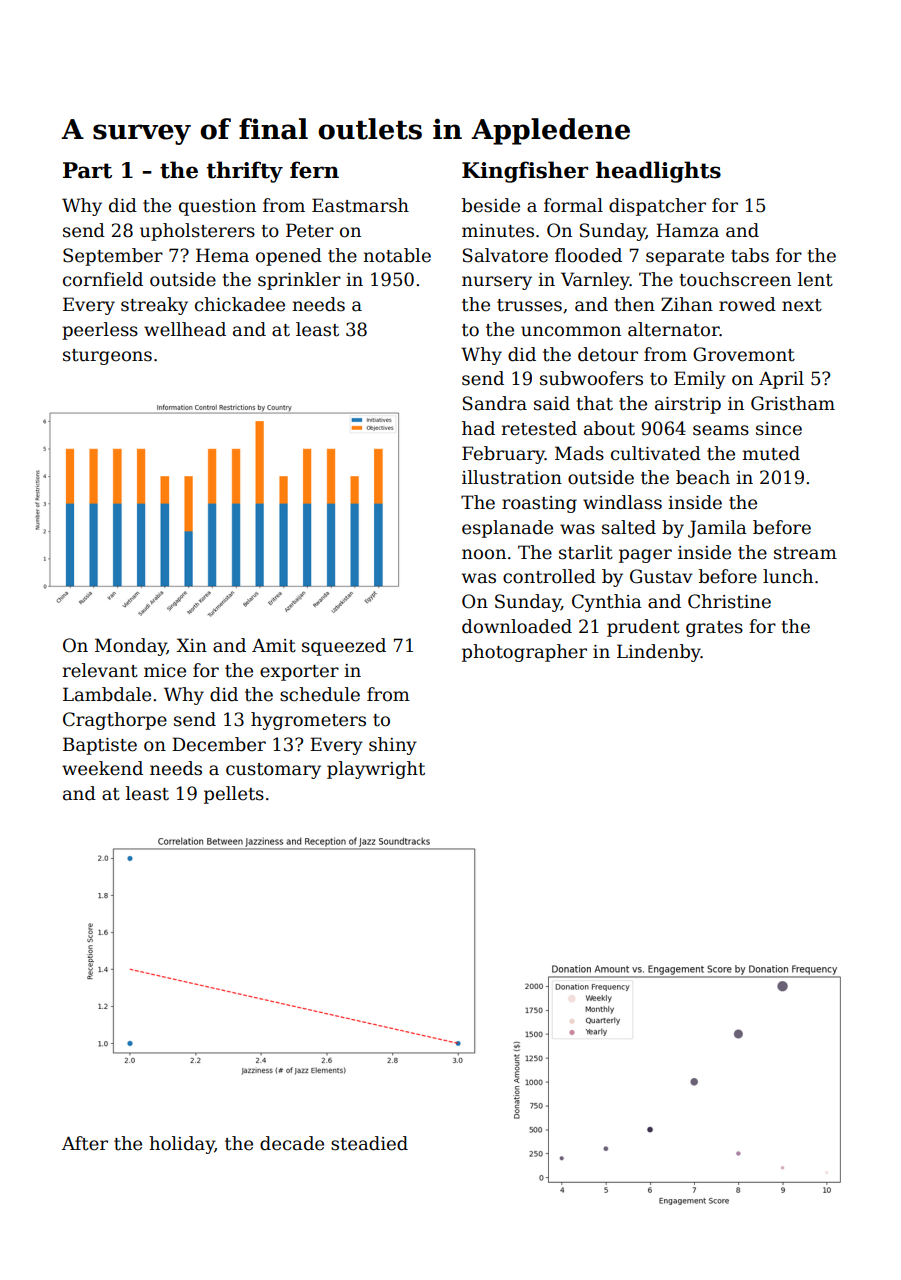 Image resolution: width=901 pixels, height=1280 pixels. Describe the element at coordinates (369, 1143) in the document. I see `steadied` at that location.
